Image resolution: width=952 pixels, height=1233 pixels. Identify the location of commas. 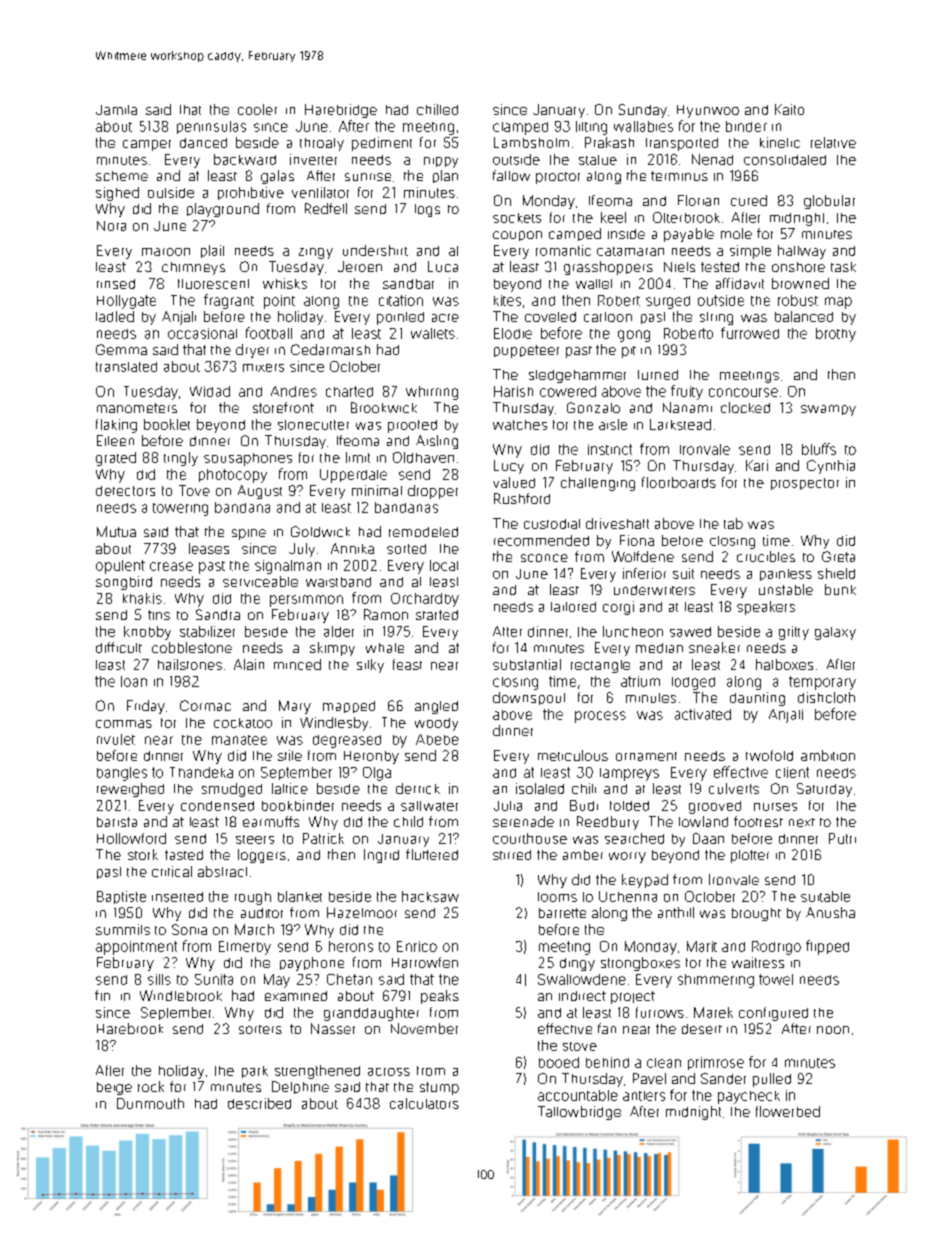
(124, 724).
